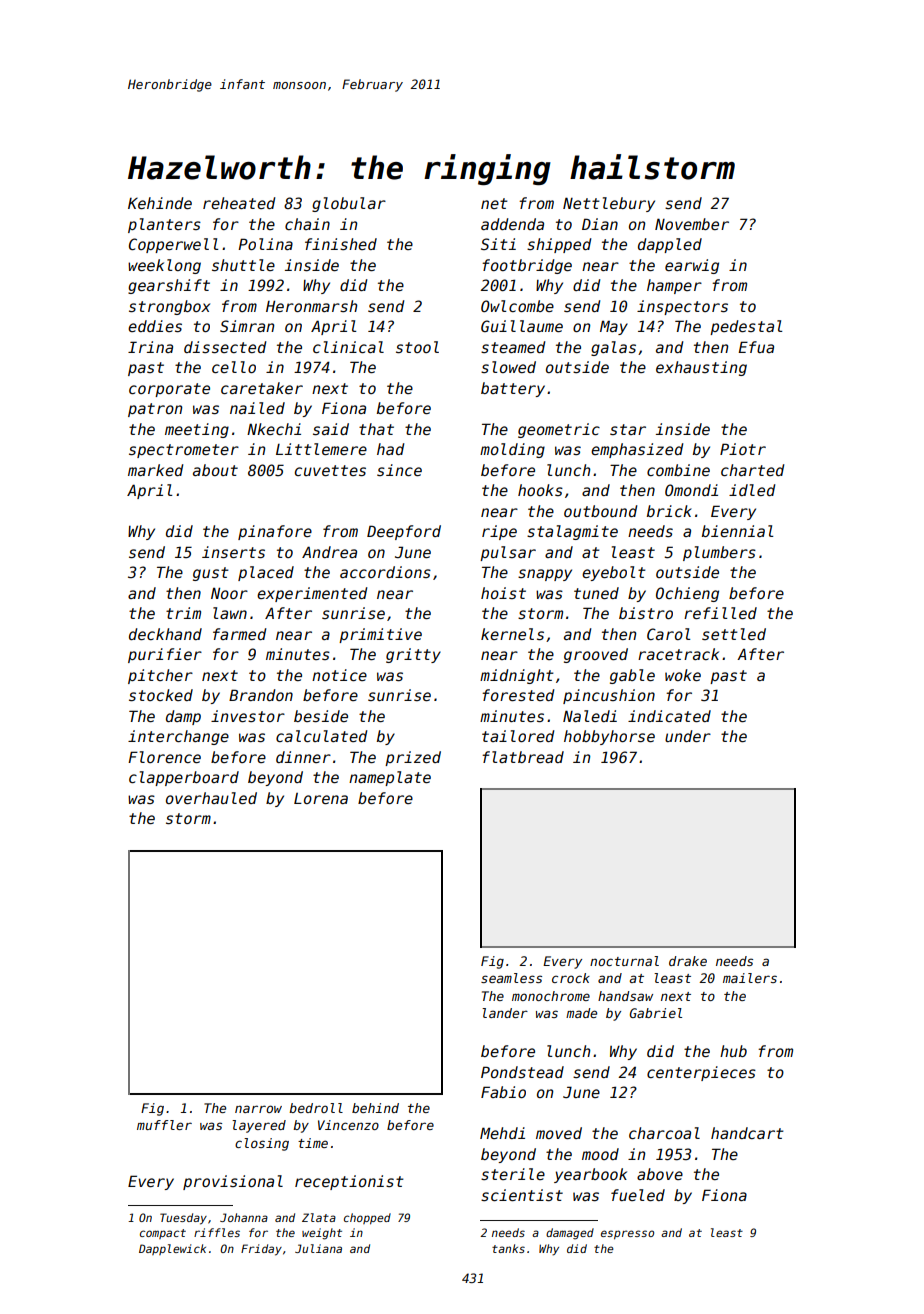 This page has height=1314, width=924. Describe the element at coordinates (321, 798) in the page. I see `Lorena` at that location.
